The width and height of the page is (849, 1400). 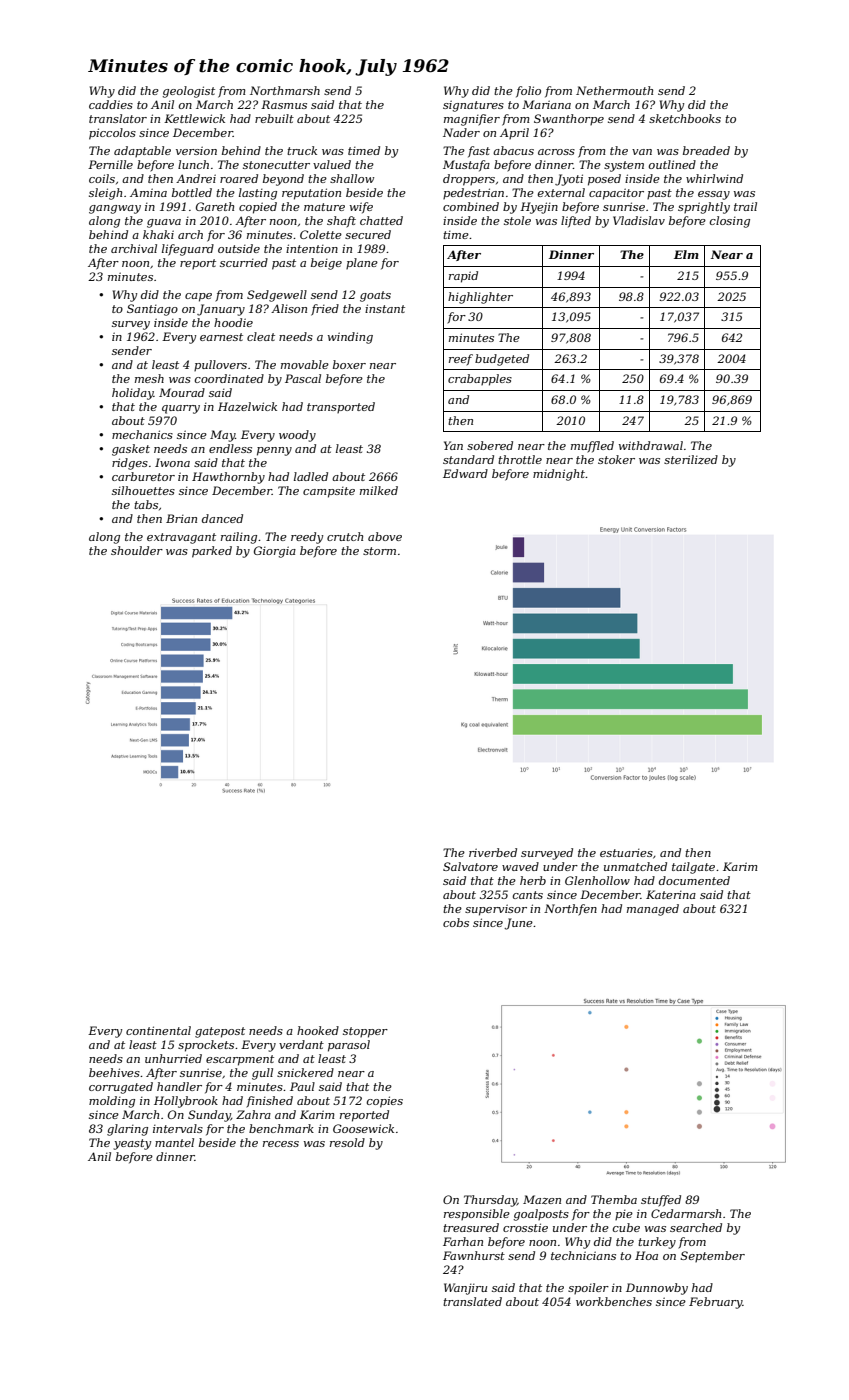 I want to click on holiday, so click(x=133, y=394).
